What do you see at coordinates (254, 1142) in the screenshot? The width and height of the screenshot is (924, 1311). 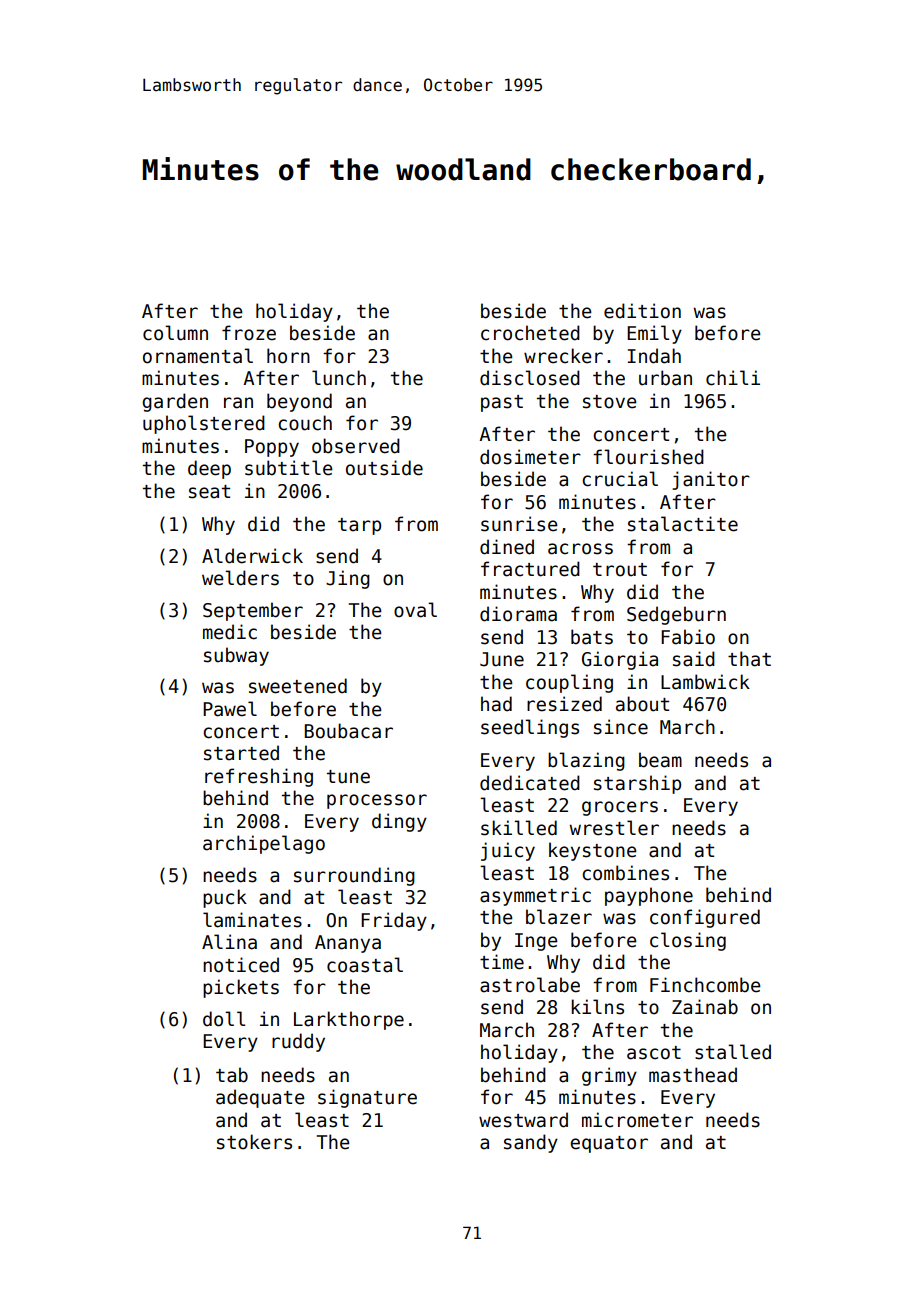 I see `stokers` at bounding box center [254, 1142].
